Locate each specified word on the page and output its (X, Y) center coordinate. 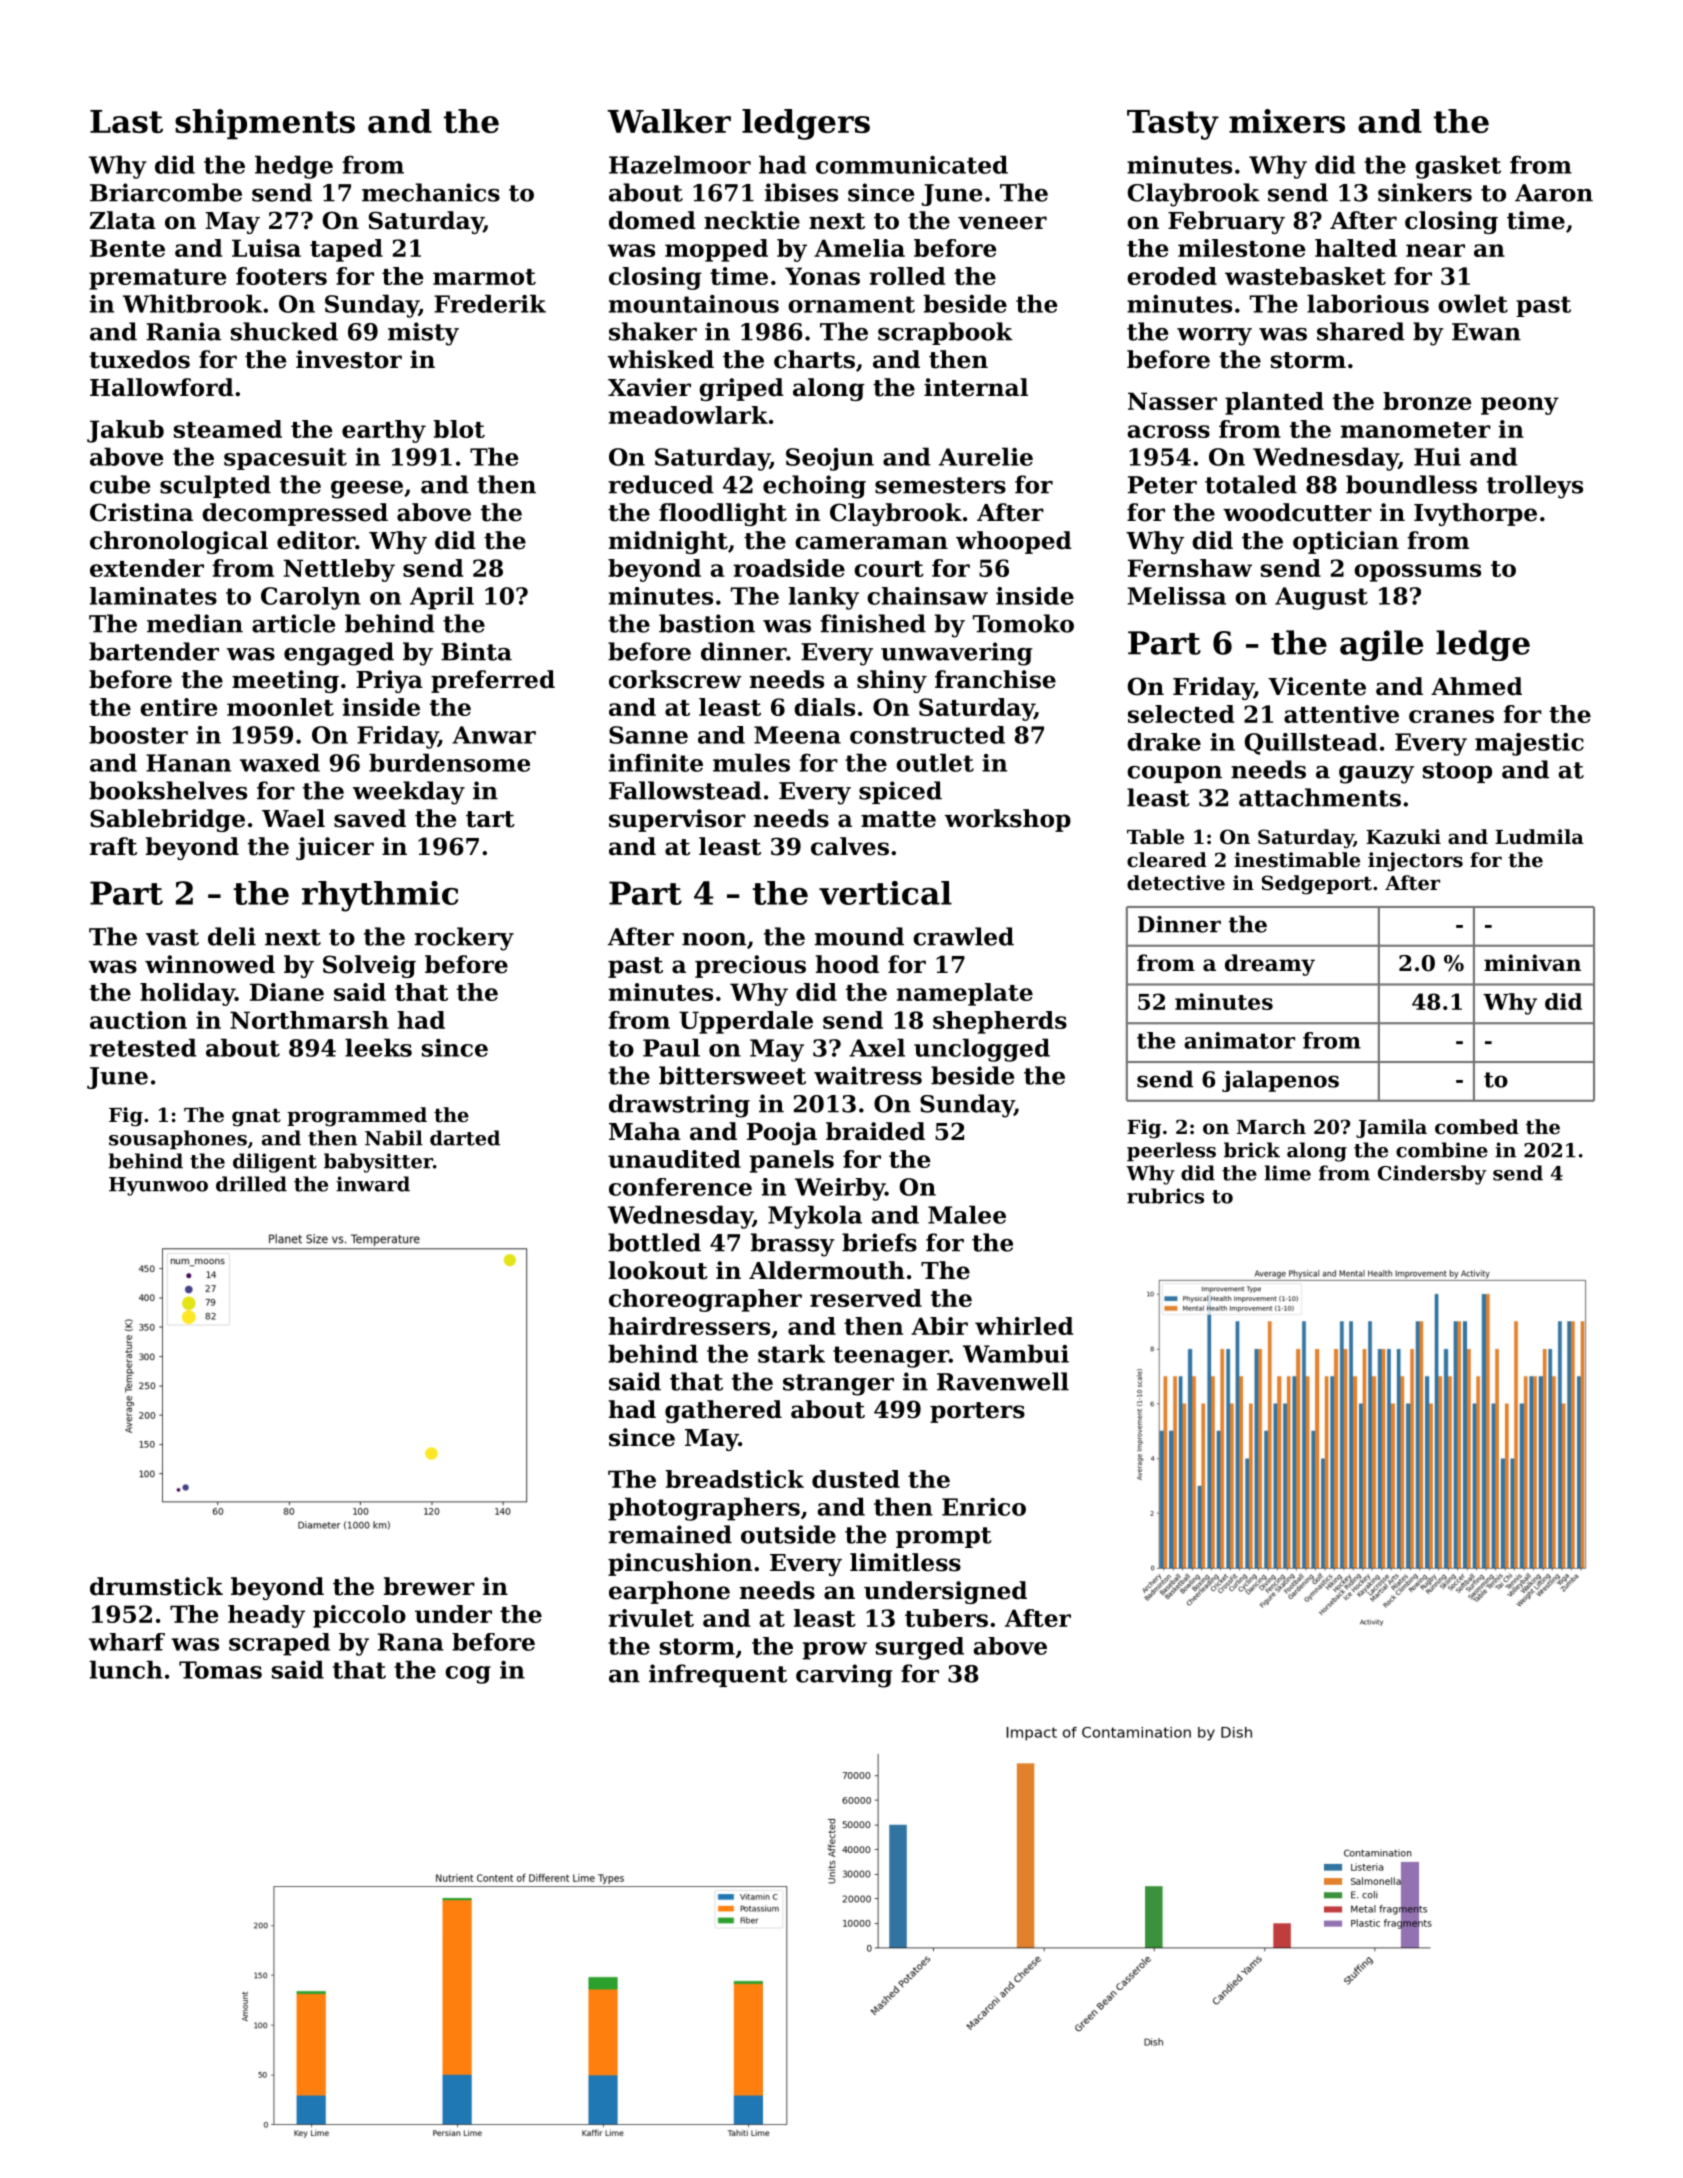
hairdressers (689, 1326)
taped (346, 250)
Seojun (830, 459)
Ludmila (1539, 837)
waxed (280, 762)
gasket (1458, 167)
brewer (429, 1586)
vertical (885, 893)
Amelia (859, 248)
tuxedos (139, 359)
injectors (1415, 862)
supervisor (677, 820)
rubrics (1165, 1196)
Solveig (369, 966)
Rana (411, 1642)
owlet (1473, 303)
